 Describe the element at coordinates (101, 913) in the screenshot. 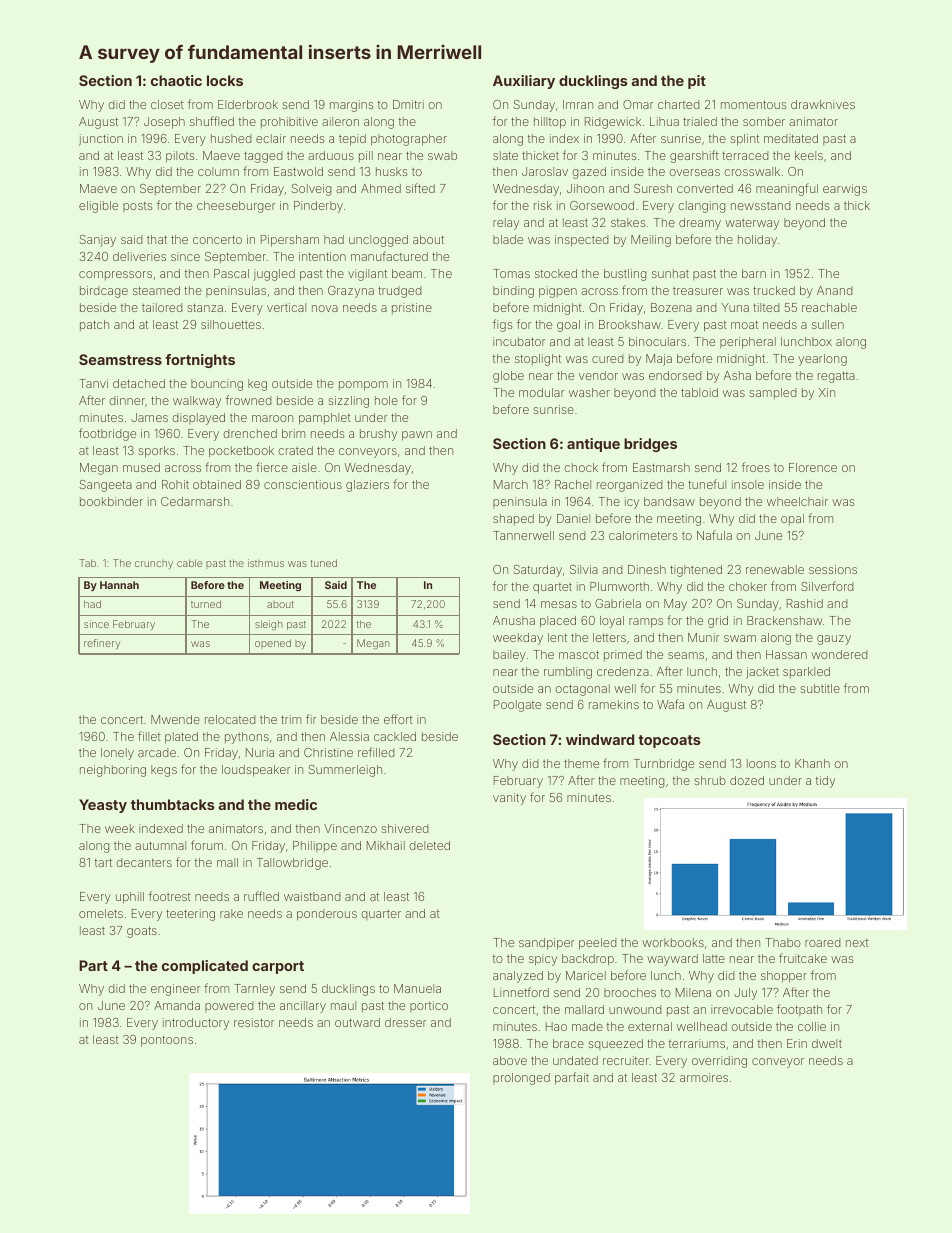

I see `omelets` at that location.
